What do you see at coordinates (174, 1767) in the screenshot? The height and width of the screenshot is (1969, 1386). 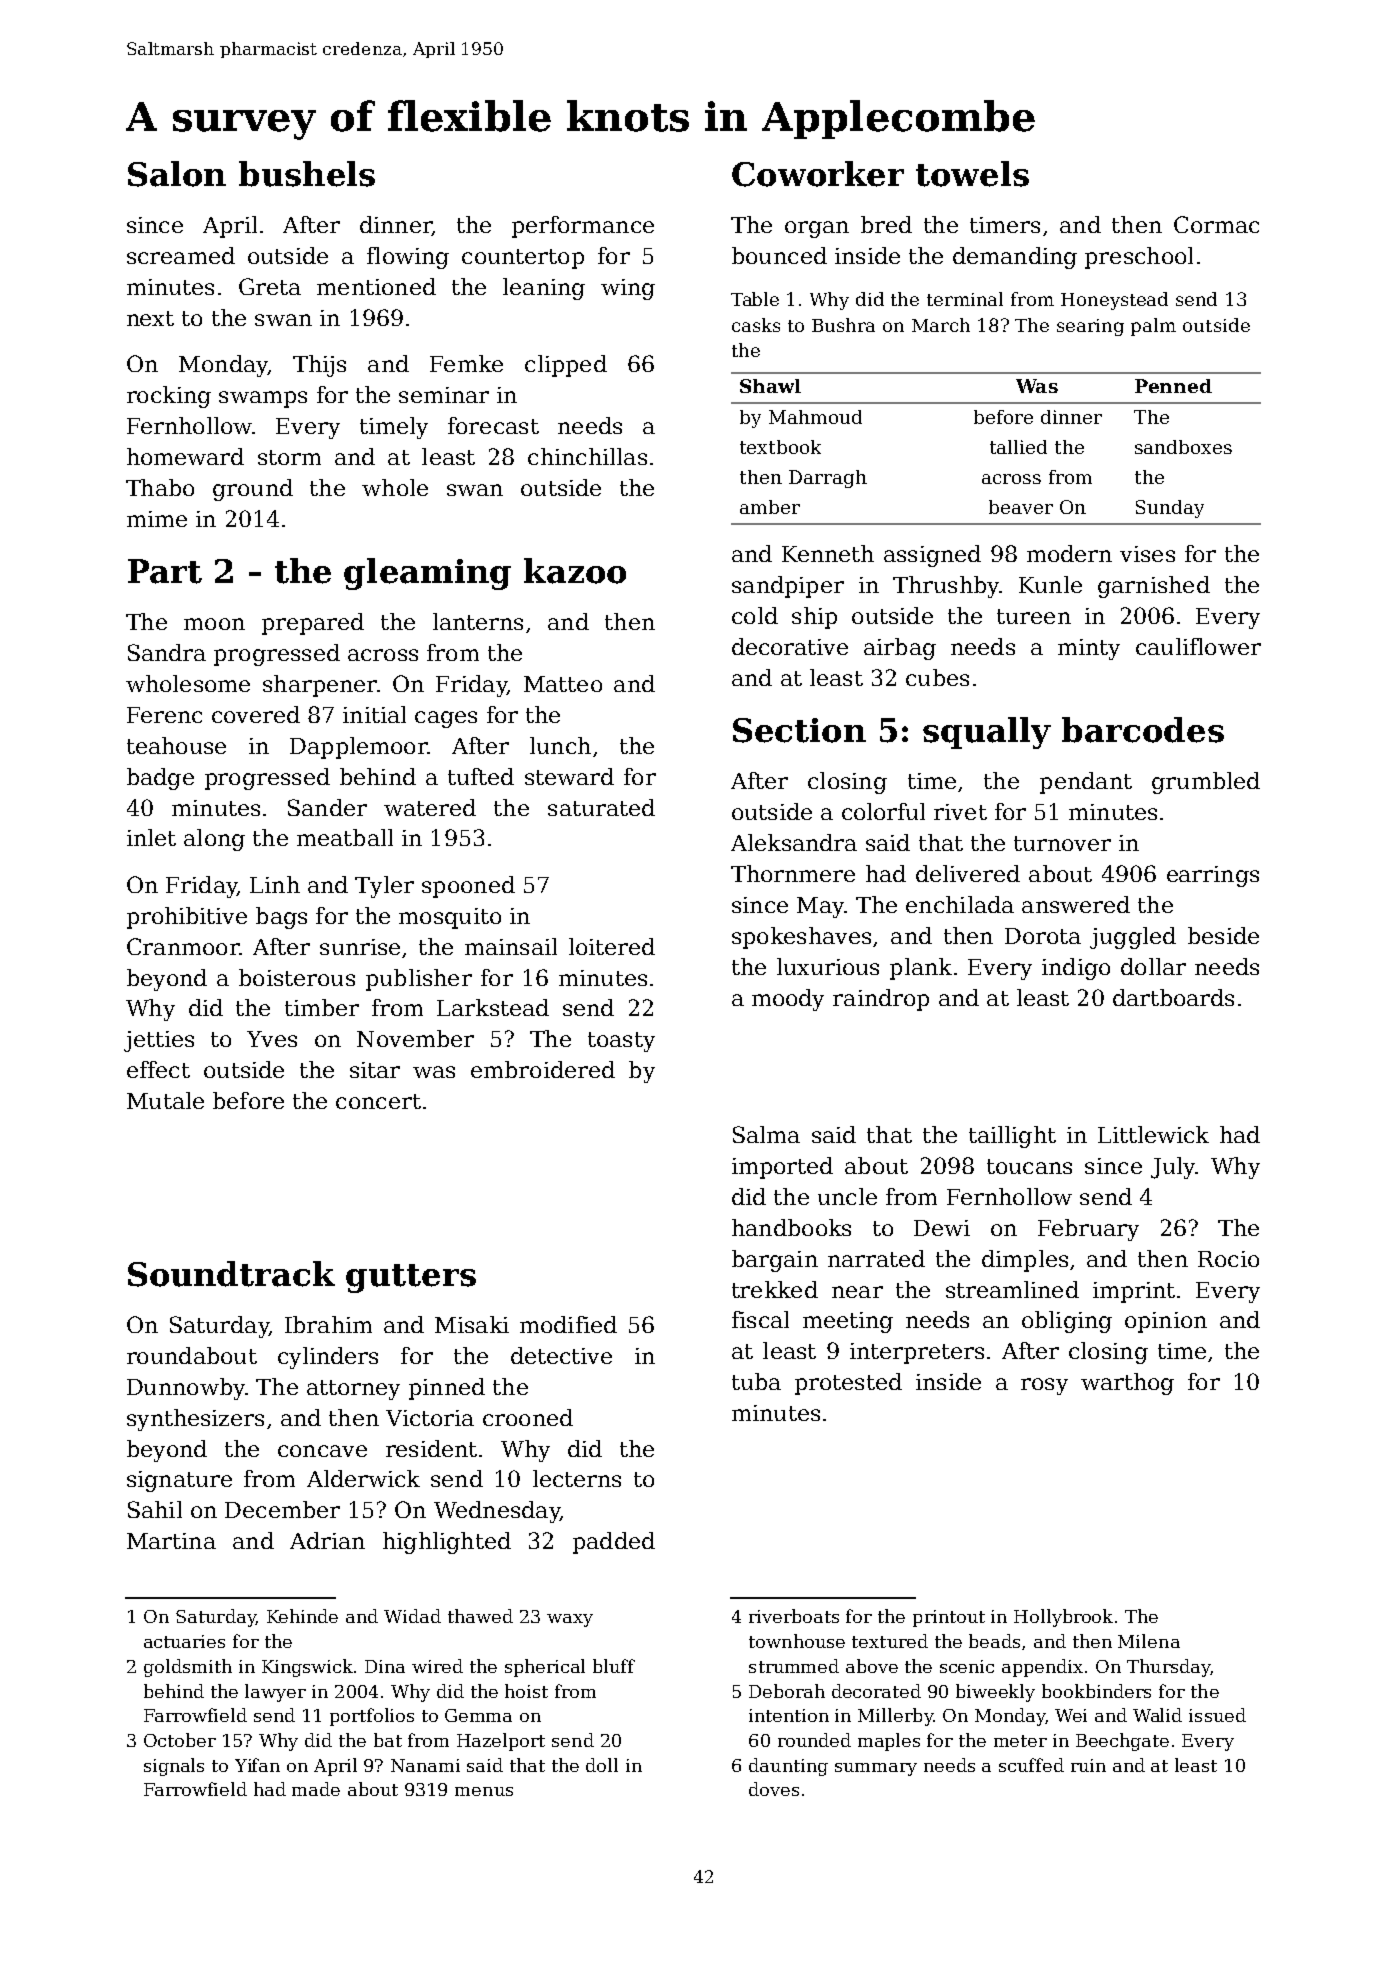 I see `signals` at bounding box center [174, 1767].
